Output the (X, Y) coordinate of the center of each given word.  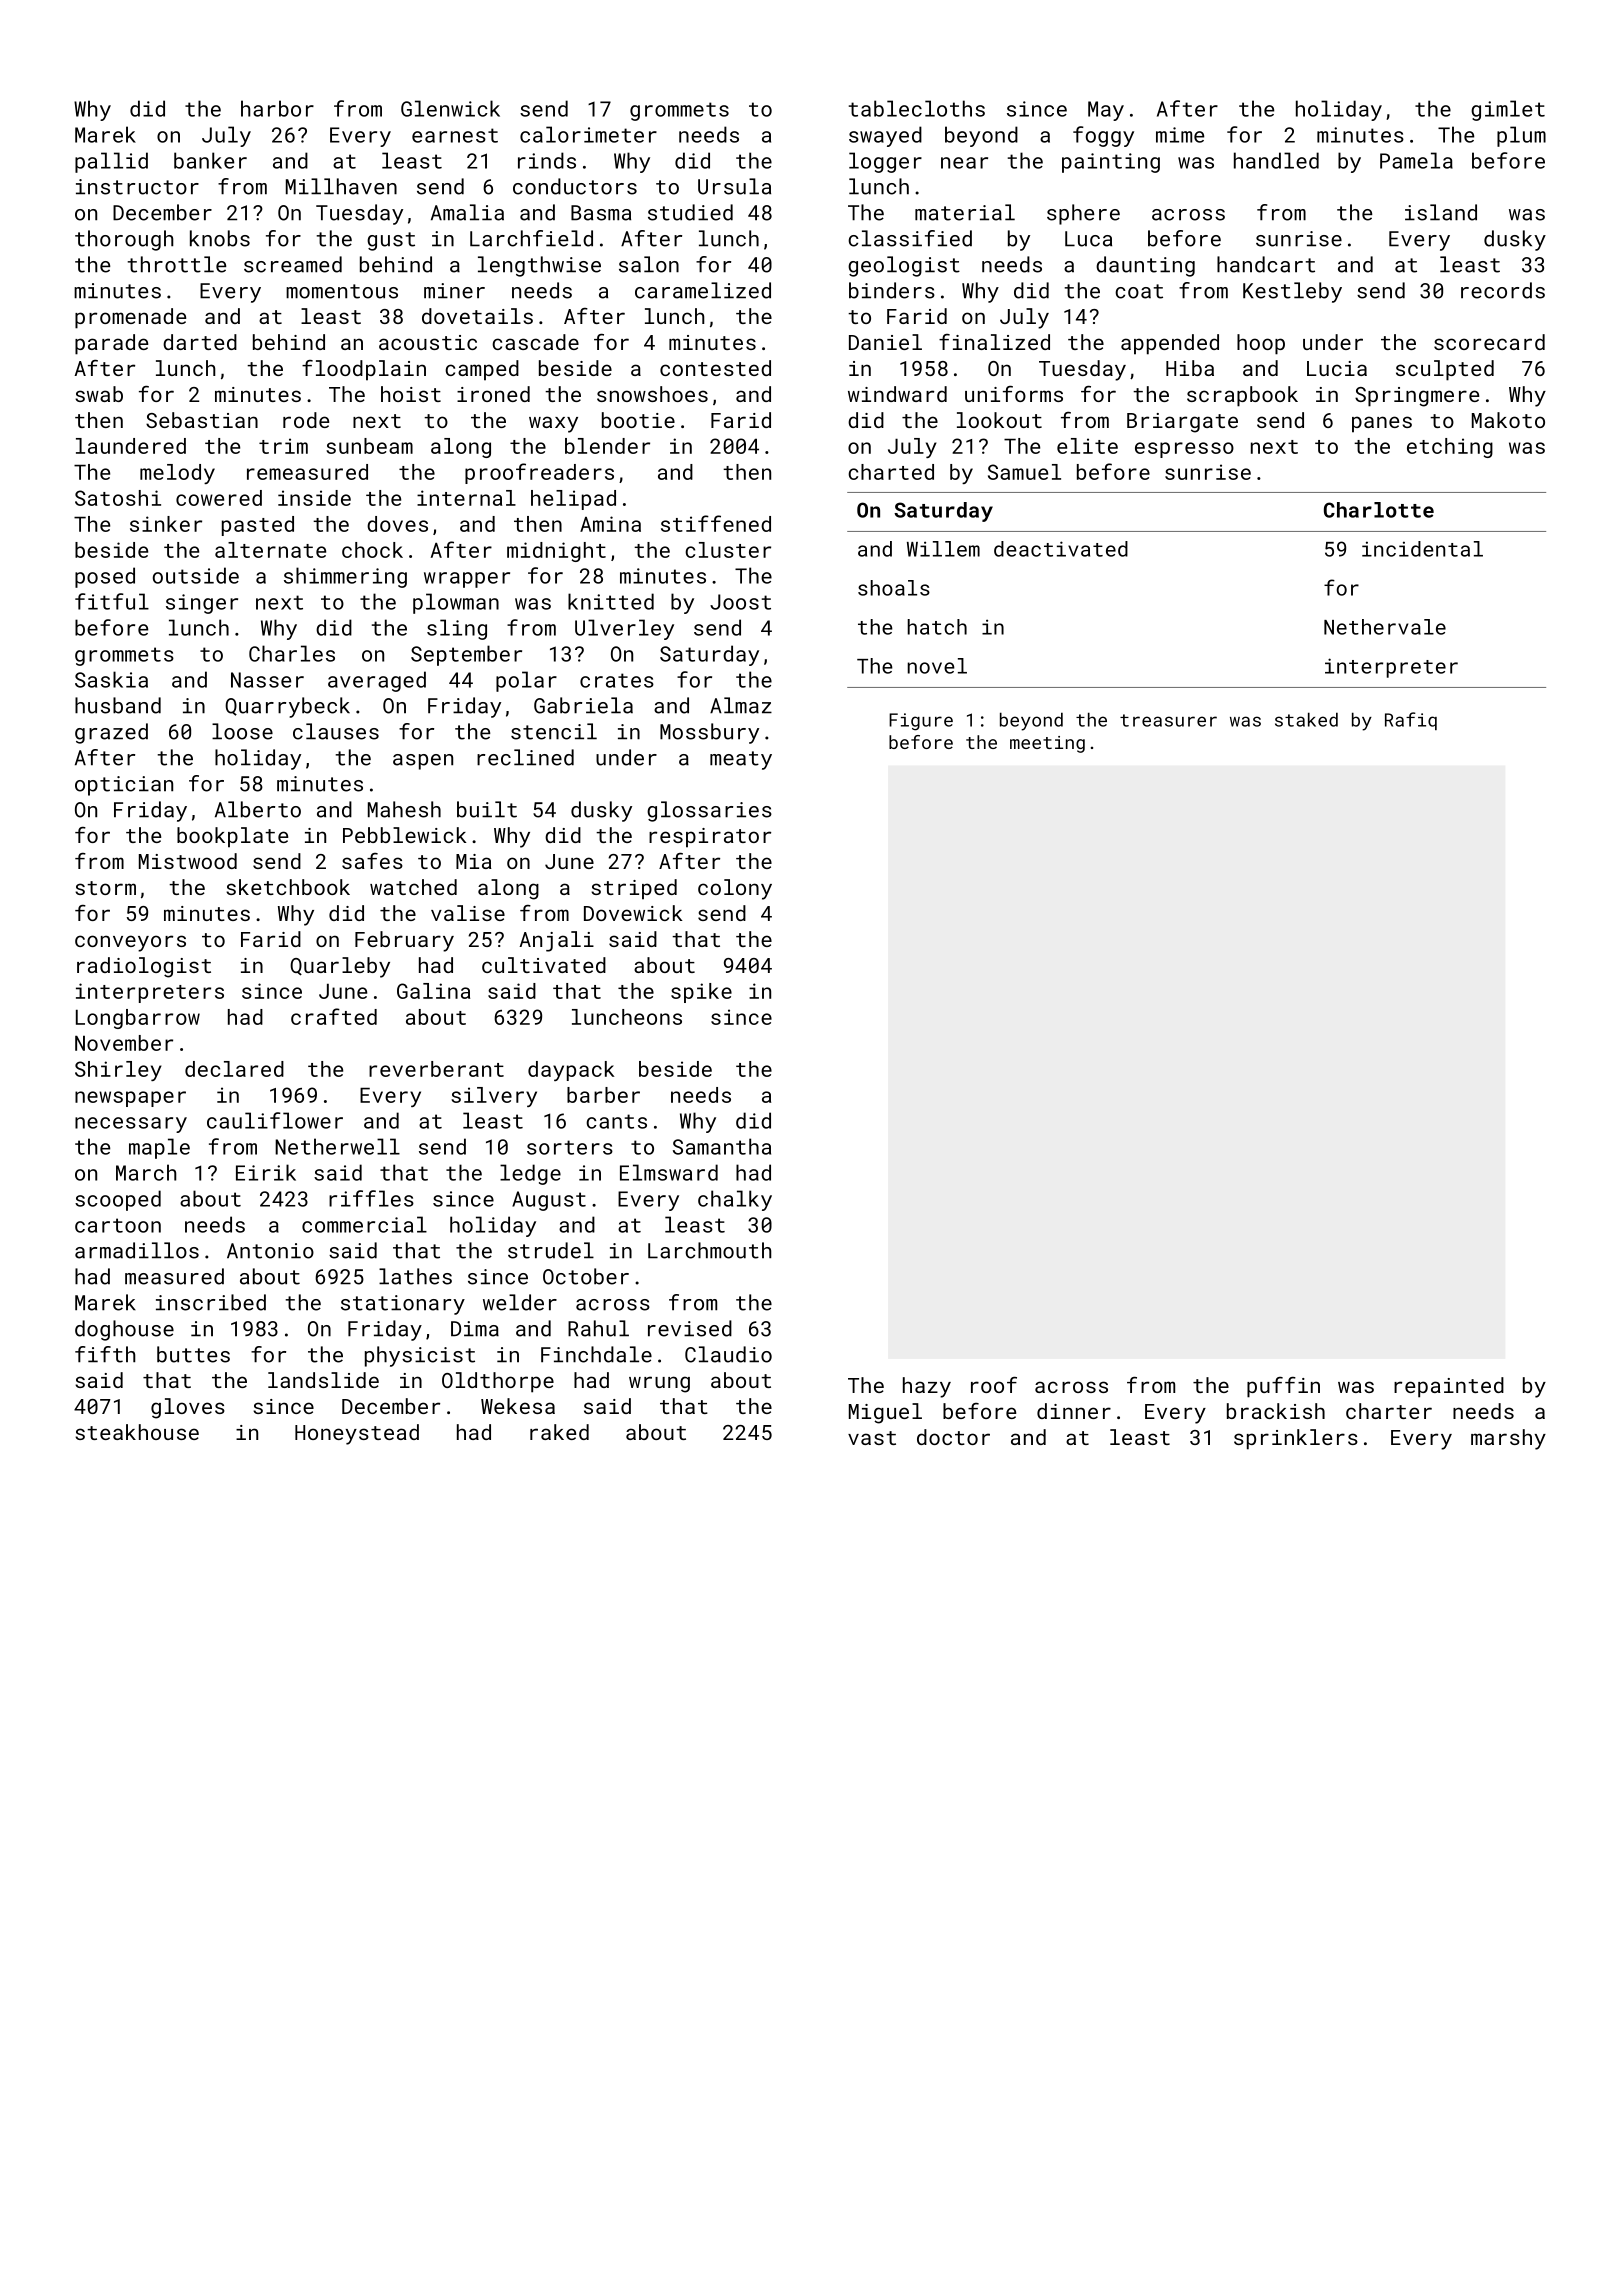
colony (735, 889)
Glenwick (450, 108)
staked (1306, 719)
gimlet (1508, 110)
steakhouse (137, 1432)
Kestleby (1292, 292)
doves (397, 524)
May (1106, 111)
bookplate (232, 837)
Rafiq (1411, 721)
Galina (433, 991)
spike (701, 993)
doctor (953, 1437)
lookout (999, 420)
